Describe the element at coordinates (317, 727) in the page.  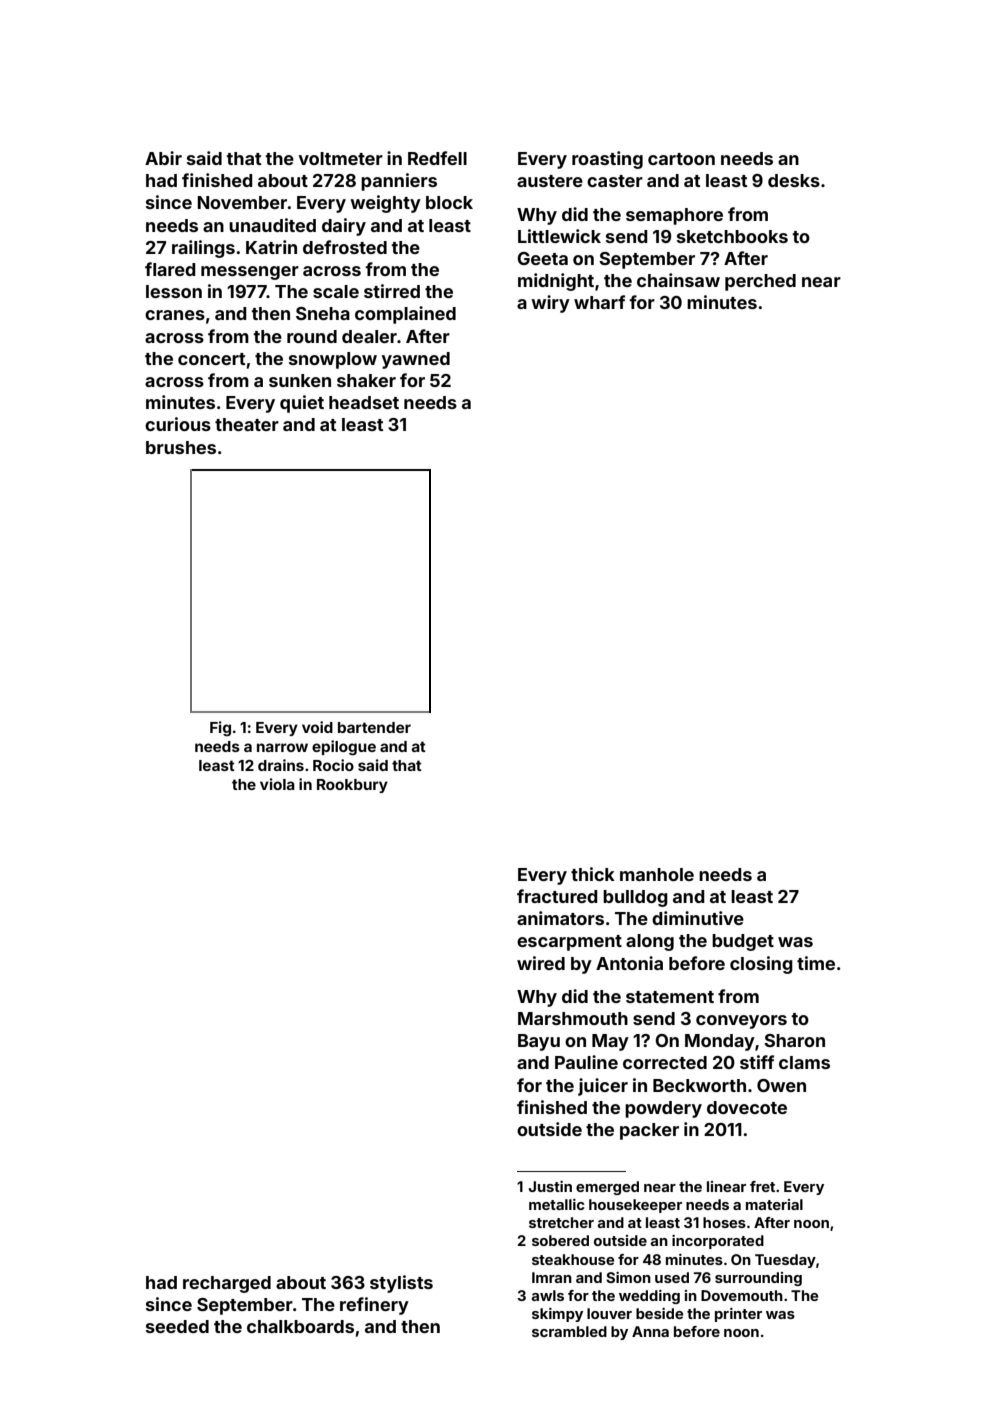
I see `void` at that location.
